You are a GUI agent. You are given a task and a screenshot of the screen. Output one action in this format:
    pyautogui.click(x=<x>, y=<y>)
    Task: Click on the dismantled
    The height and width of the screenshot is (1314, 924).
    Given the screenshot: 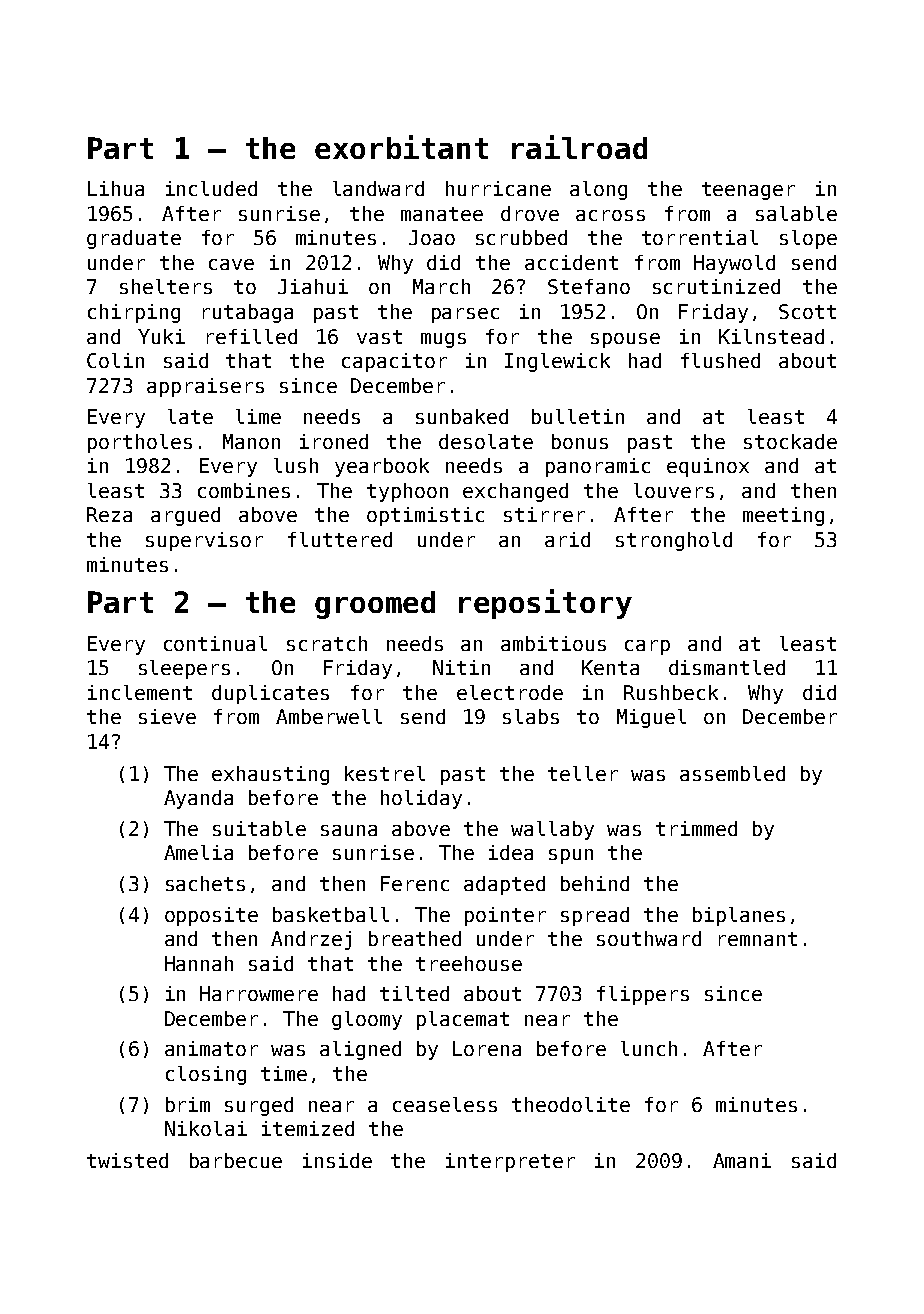 What is the action you would take?
    pyautogui.click(x=727, y=667)
